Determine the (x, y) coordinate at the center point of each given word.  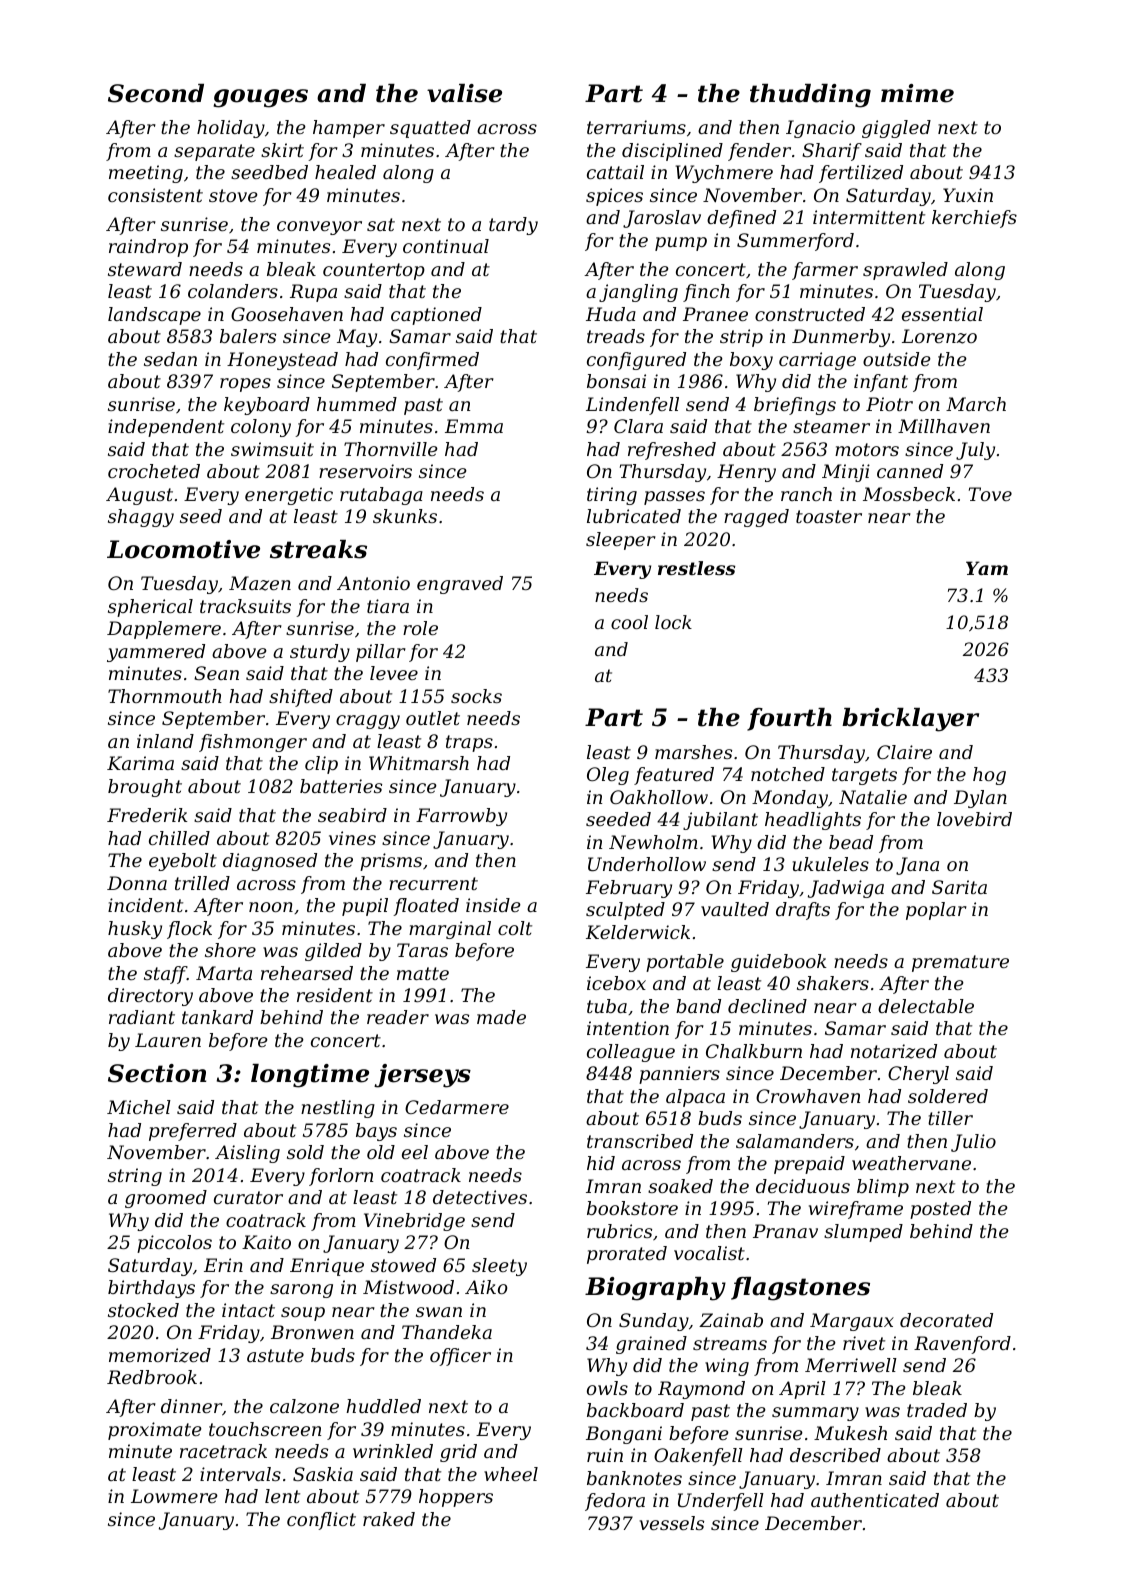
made (501, 1017)
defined (741, 219)
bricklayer (910, 720)
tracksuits (245, 606)
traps (469, 743)
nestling (338, 1109)
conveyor (319, 228)
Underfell (721, 1502)
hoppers (456, 1498)
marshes (693, 752)
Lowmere (174, 1496)
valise (464, 93)
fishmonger (253, 743)
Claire (904, 752)
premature (960, 963)
